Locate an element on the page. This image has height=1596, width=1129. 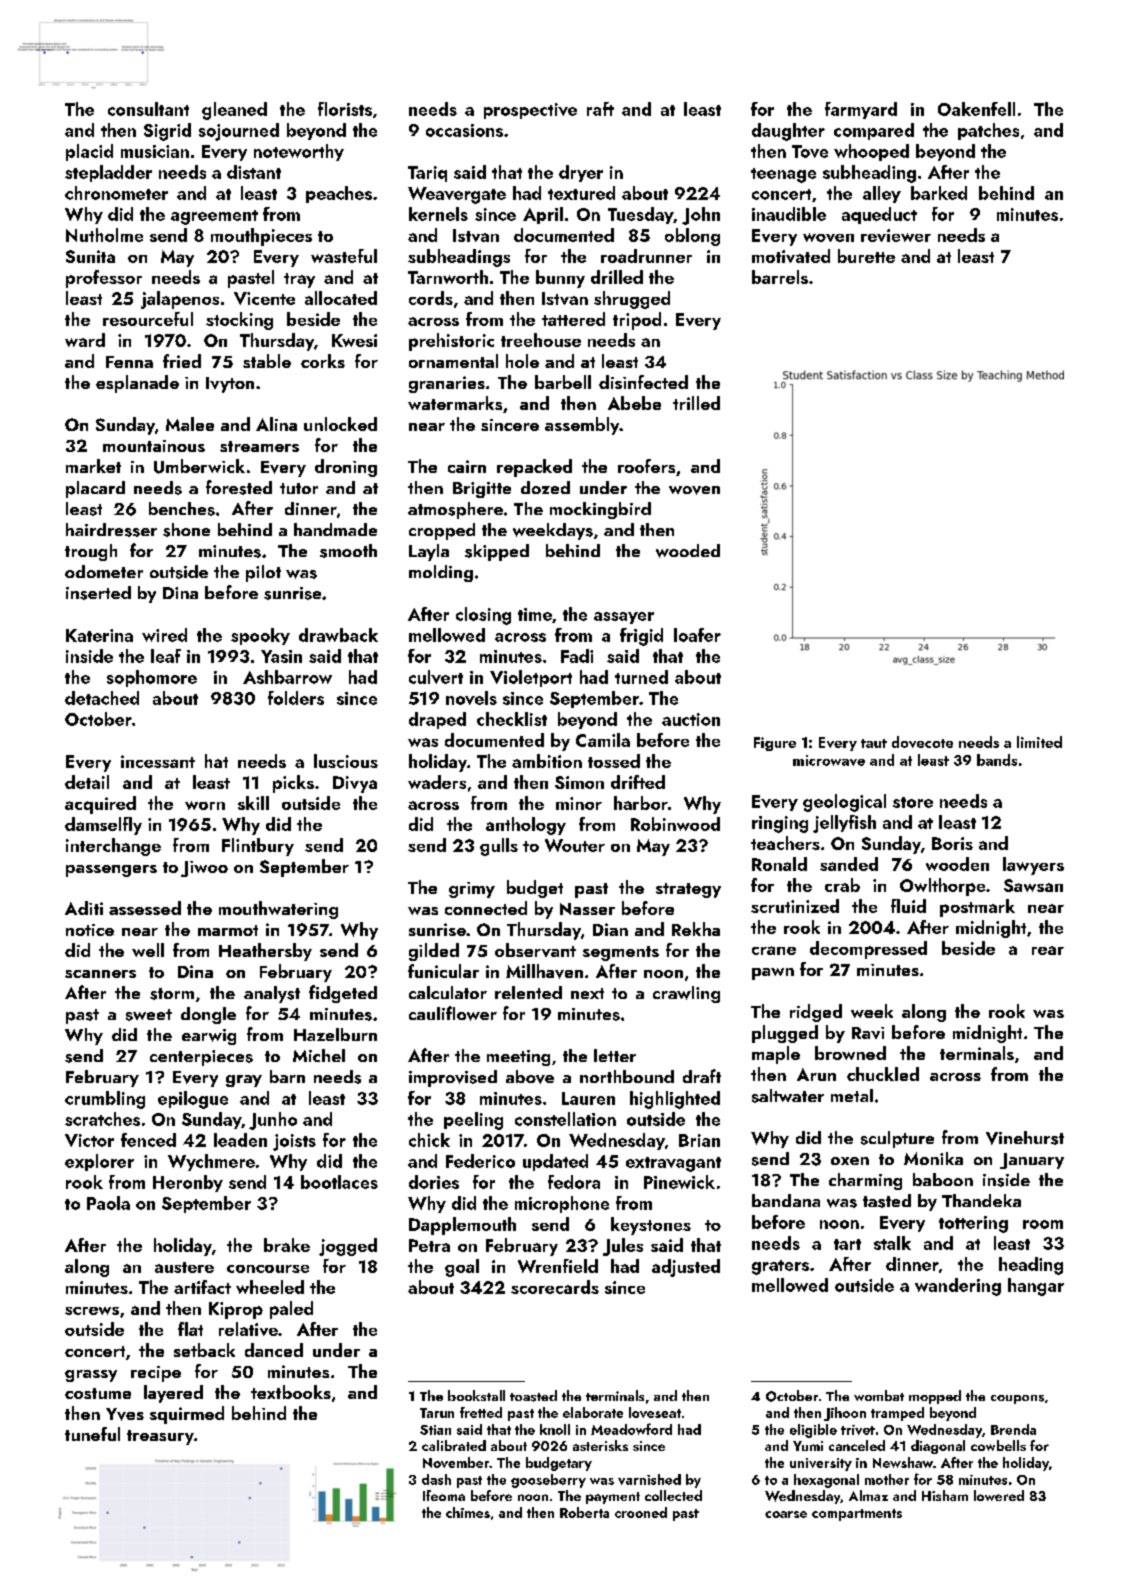
Vinehurst is located at coordinates (1025, 1138).
